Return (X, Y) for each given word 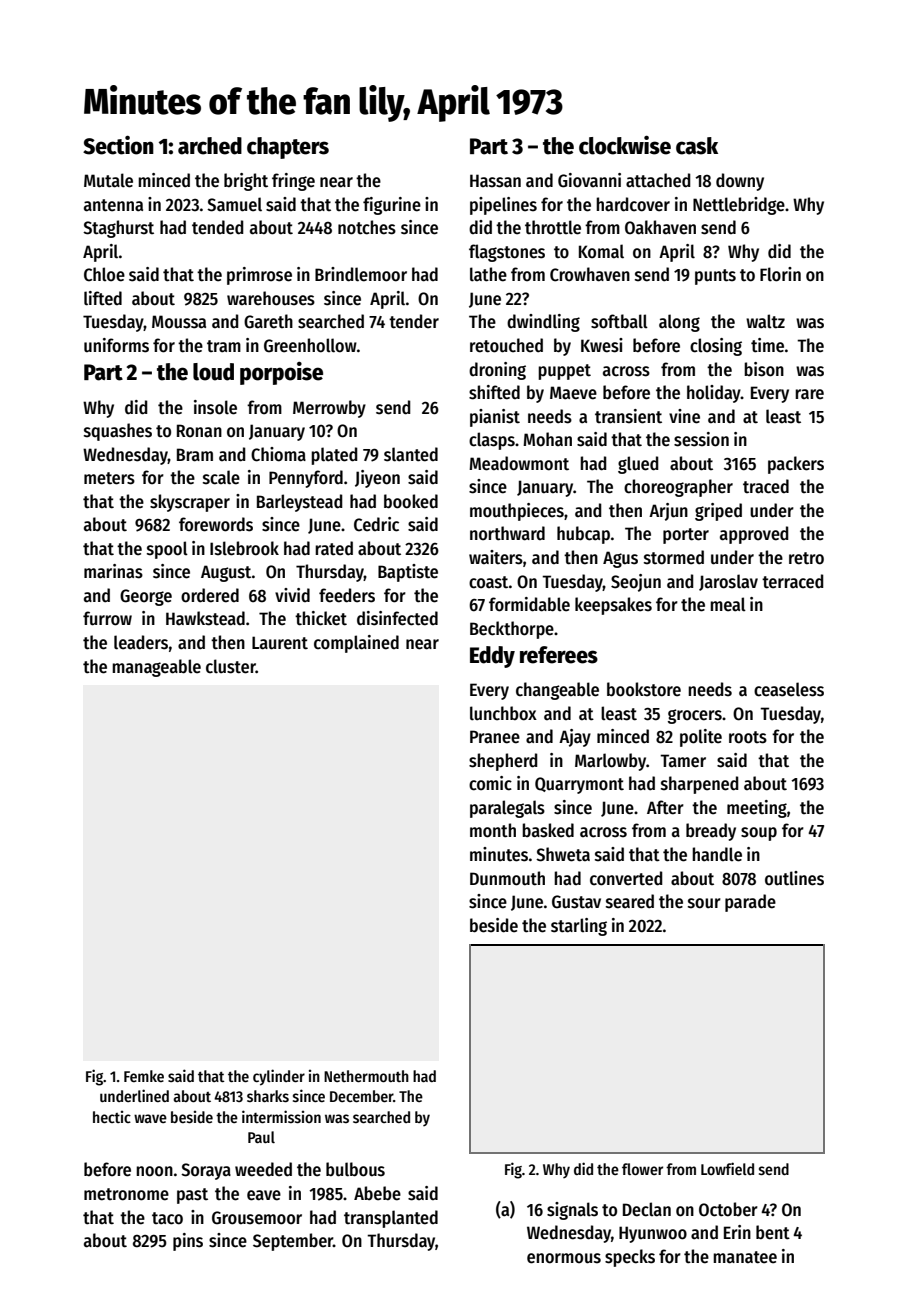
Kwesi (602, 345)
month (493, 830)
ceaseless (789, 689)
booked (411, 501)
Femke (144, 1076)
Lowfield (727, 1168)
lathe (488, 274)
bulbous (355, 1169)
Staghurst (118, 229)
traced (766, 486)
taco (167, 1218)
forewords (216, 524)
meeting (757, 809)
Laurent (280, 643)
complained (356, 644)
